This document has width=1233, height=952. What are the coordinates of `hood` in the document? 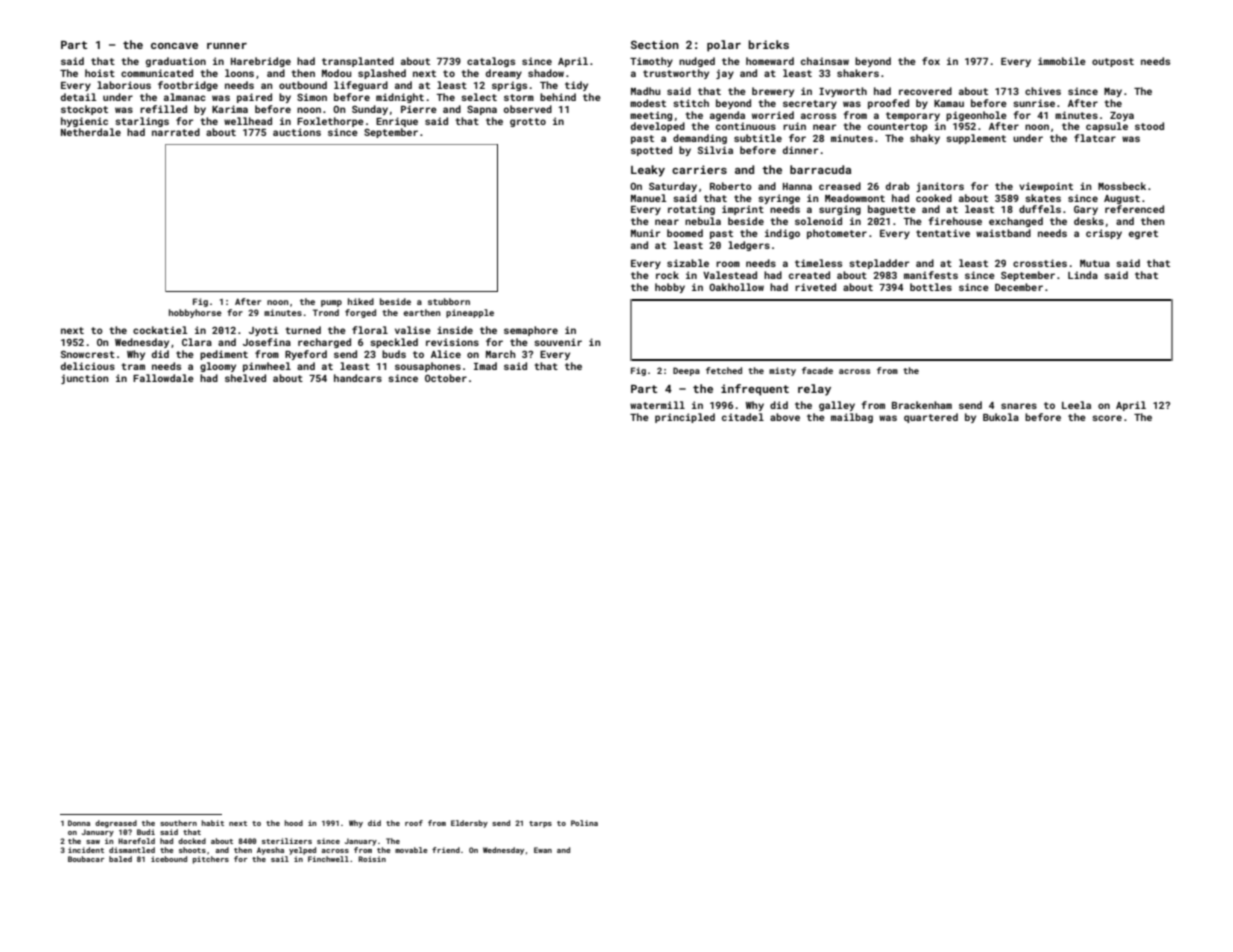 It's located at (294, 823).
